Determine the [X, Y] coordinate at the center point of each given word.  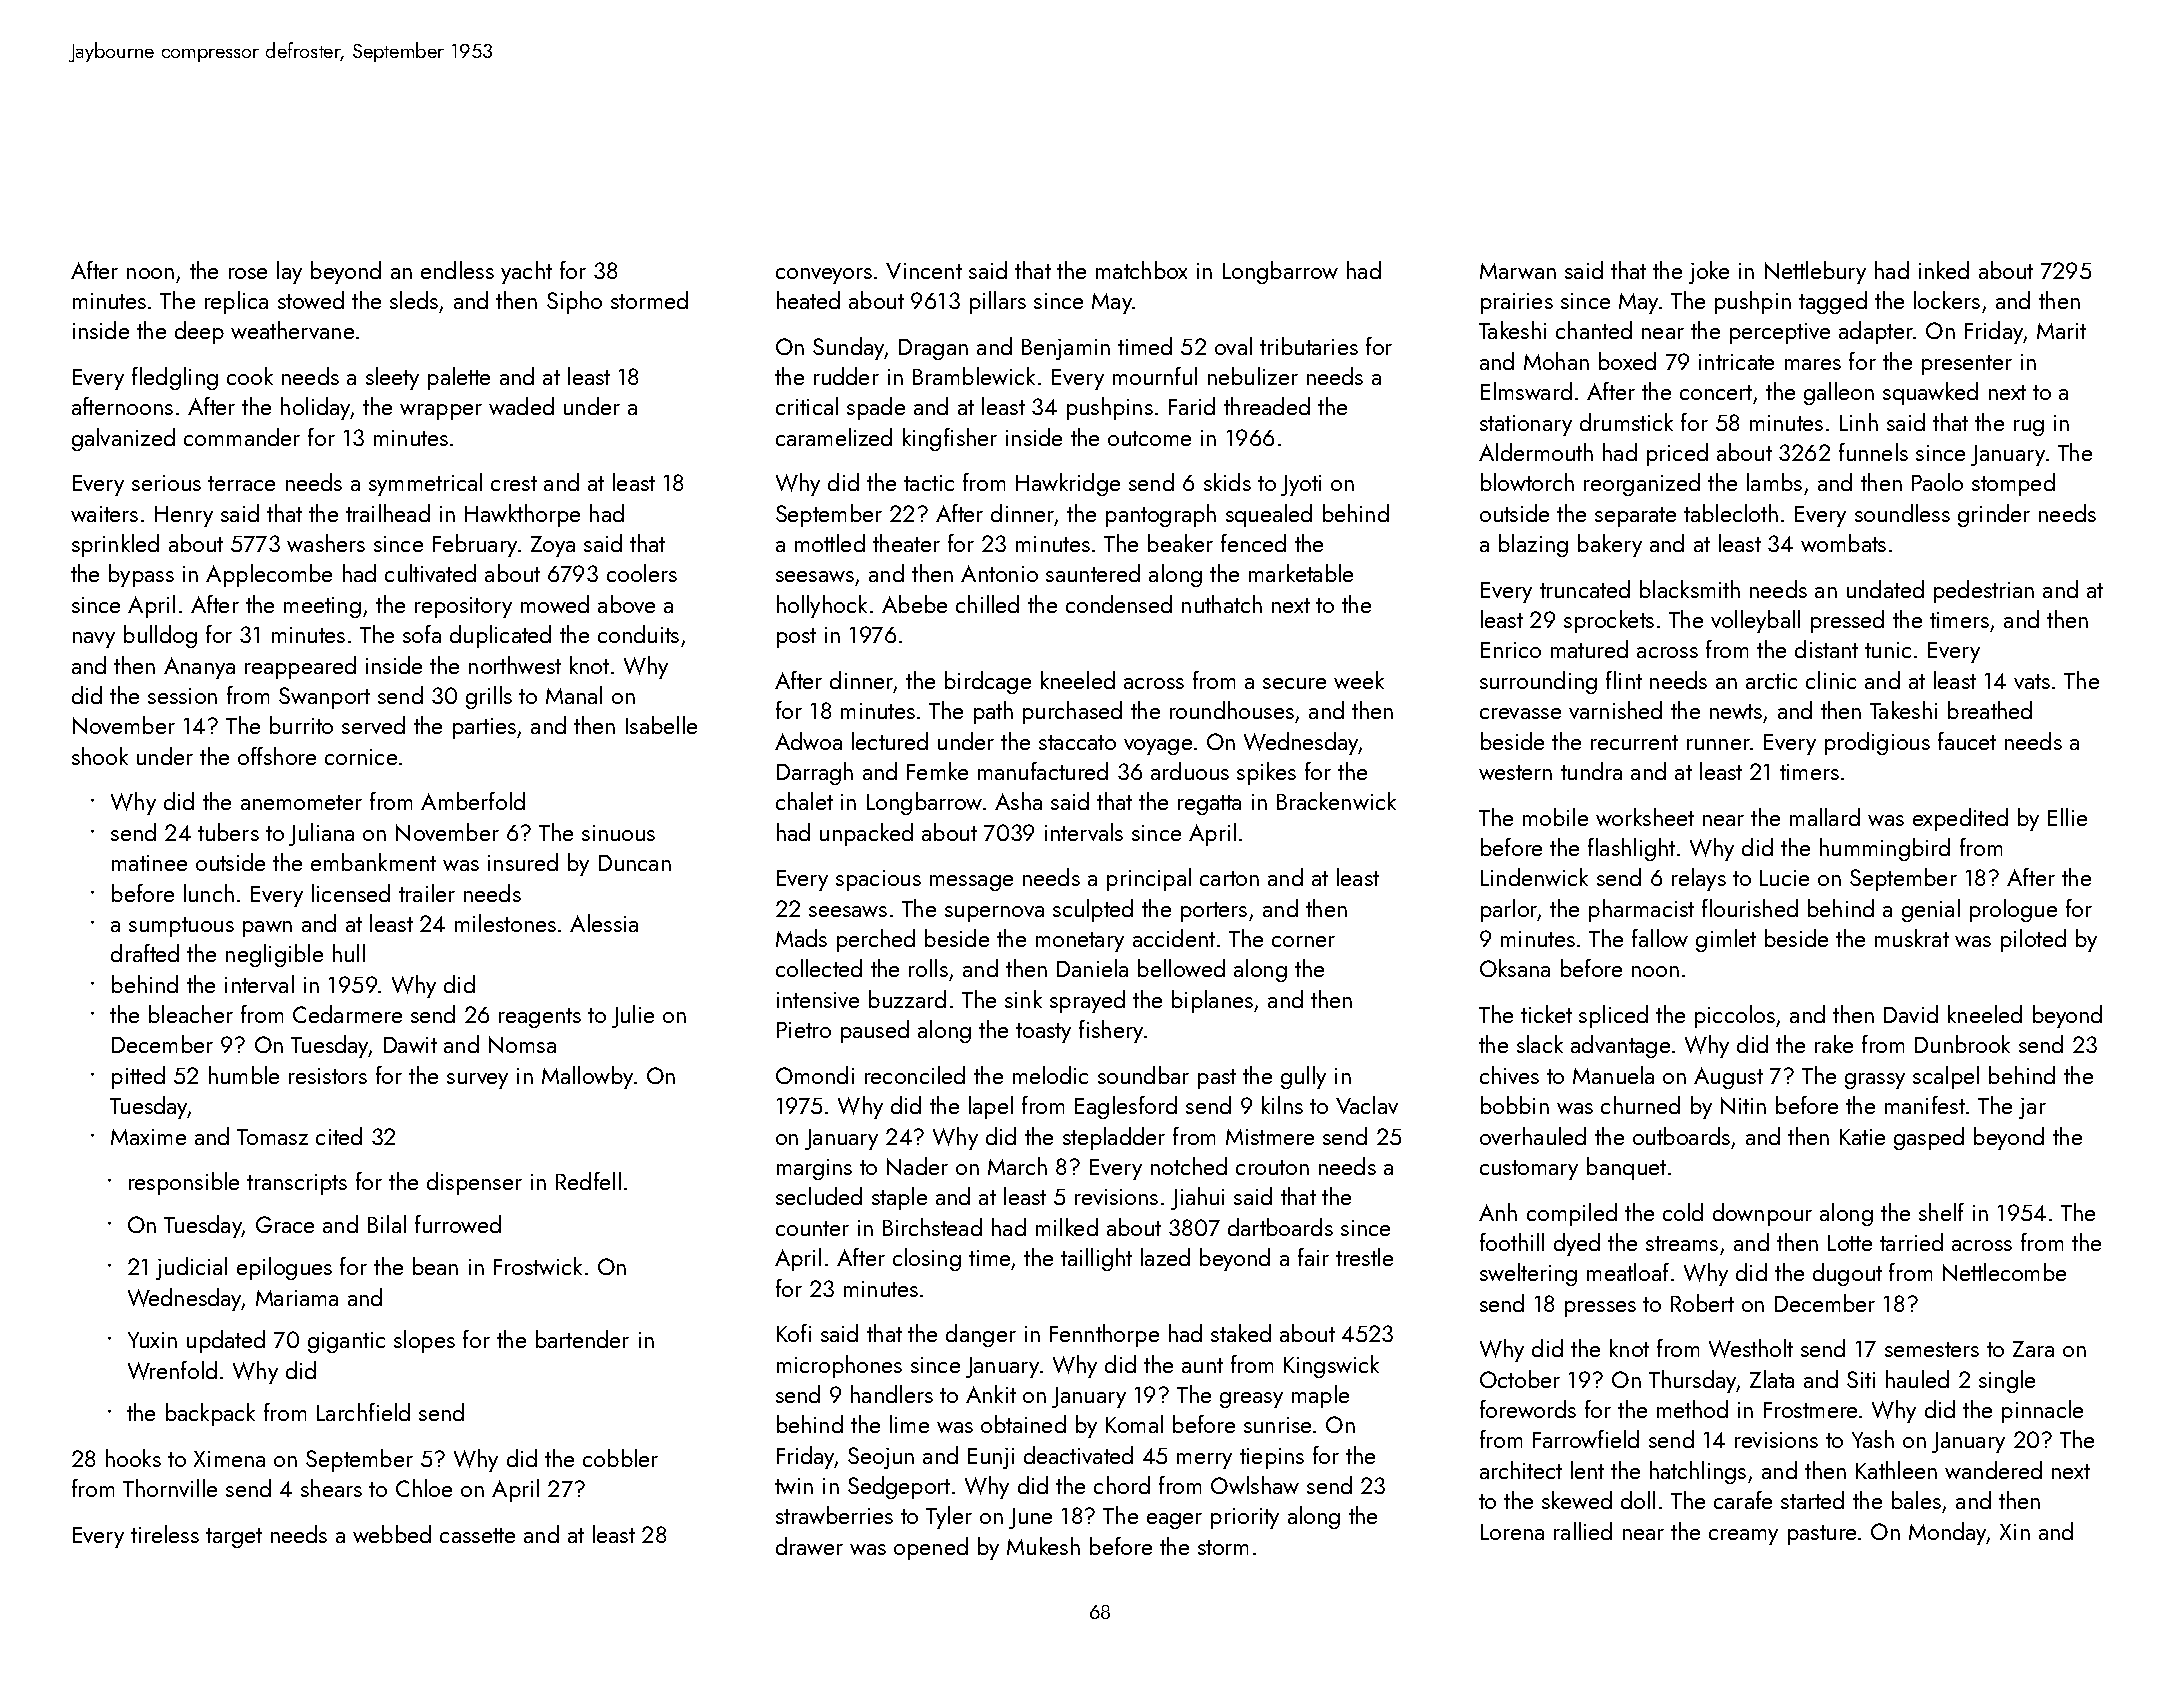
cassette [477, 1535]
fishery [1112, 1031]
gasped [1929, 1138]
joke [1709, 272]
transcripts [297, 1184]
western [1515, 772]
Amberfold [473, 801]
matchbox [1141, 270]
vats [2032, 681]
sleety [392, 378]
